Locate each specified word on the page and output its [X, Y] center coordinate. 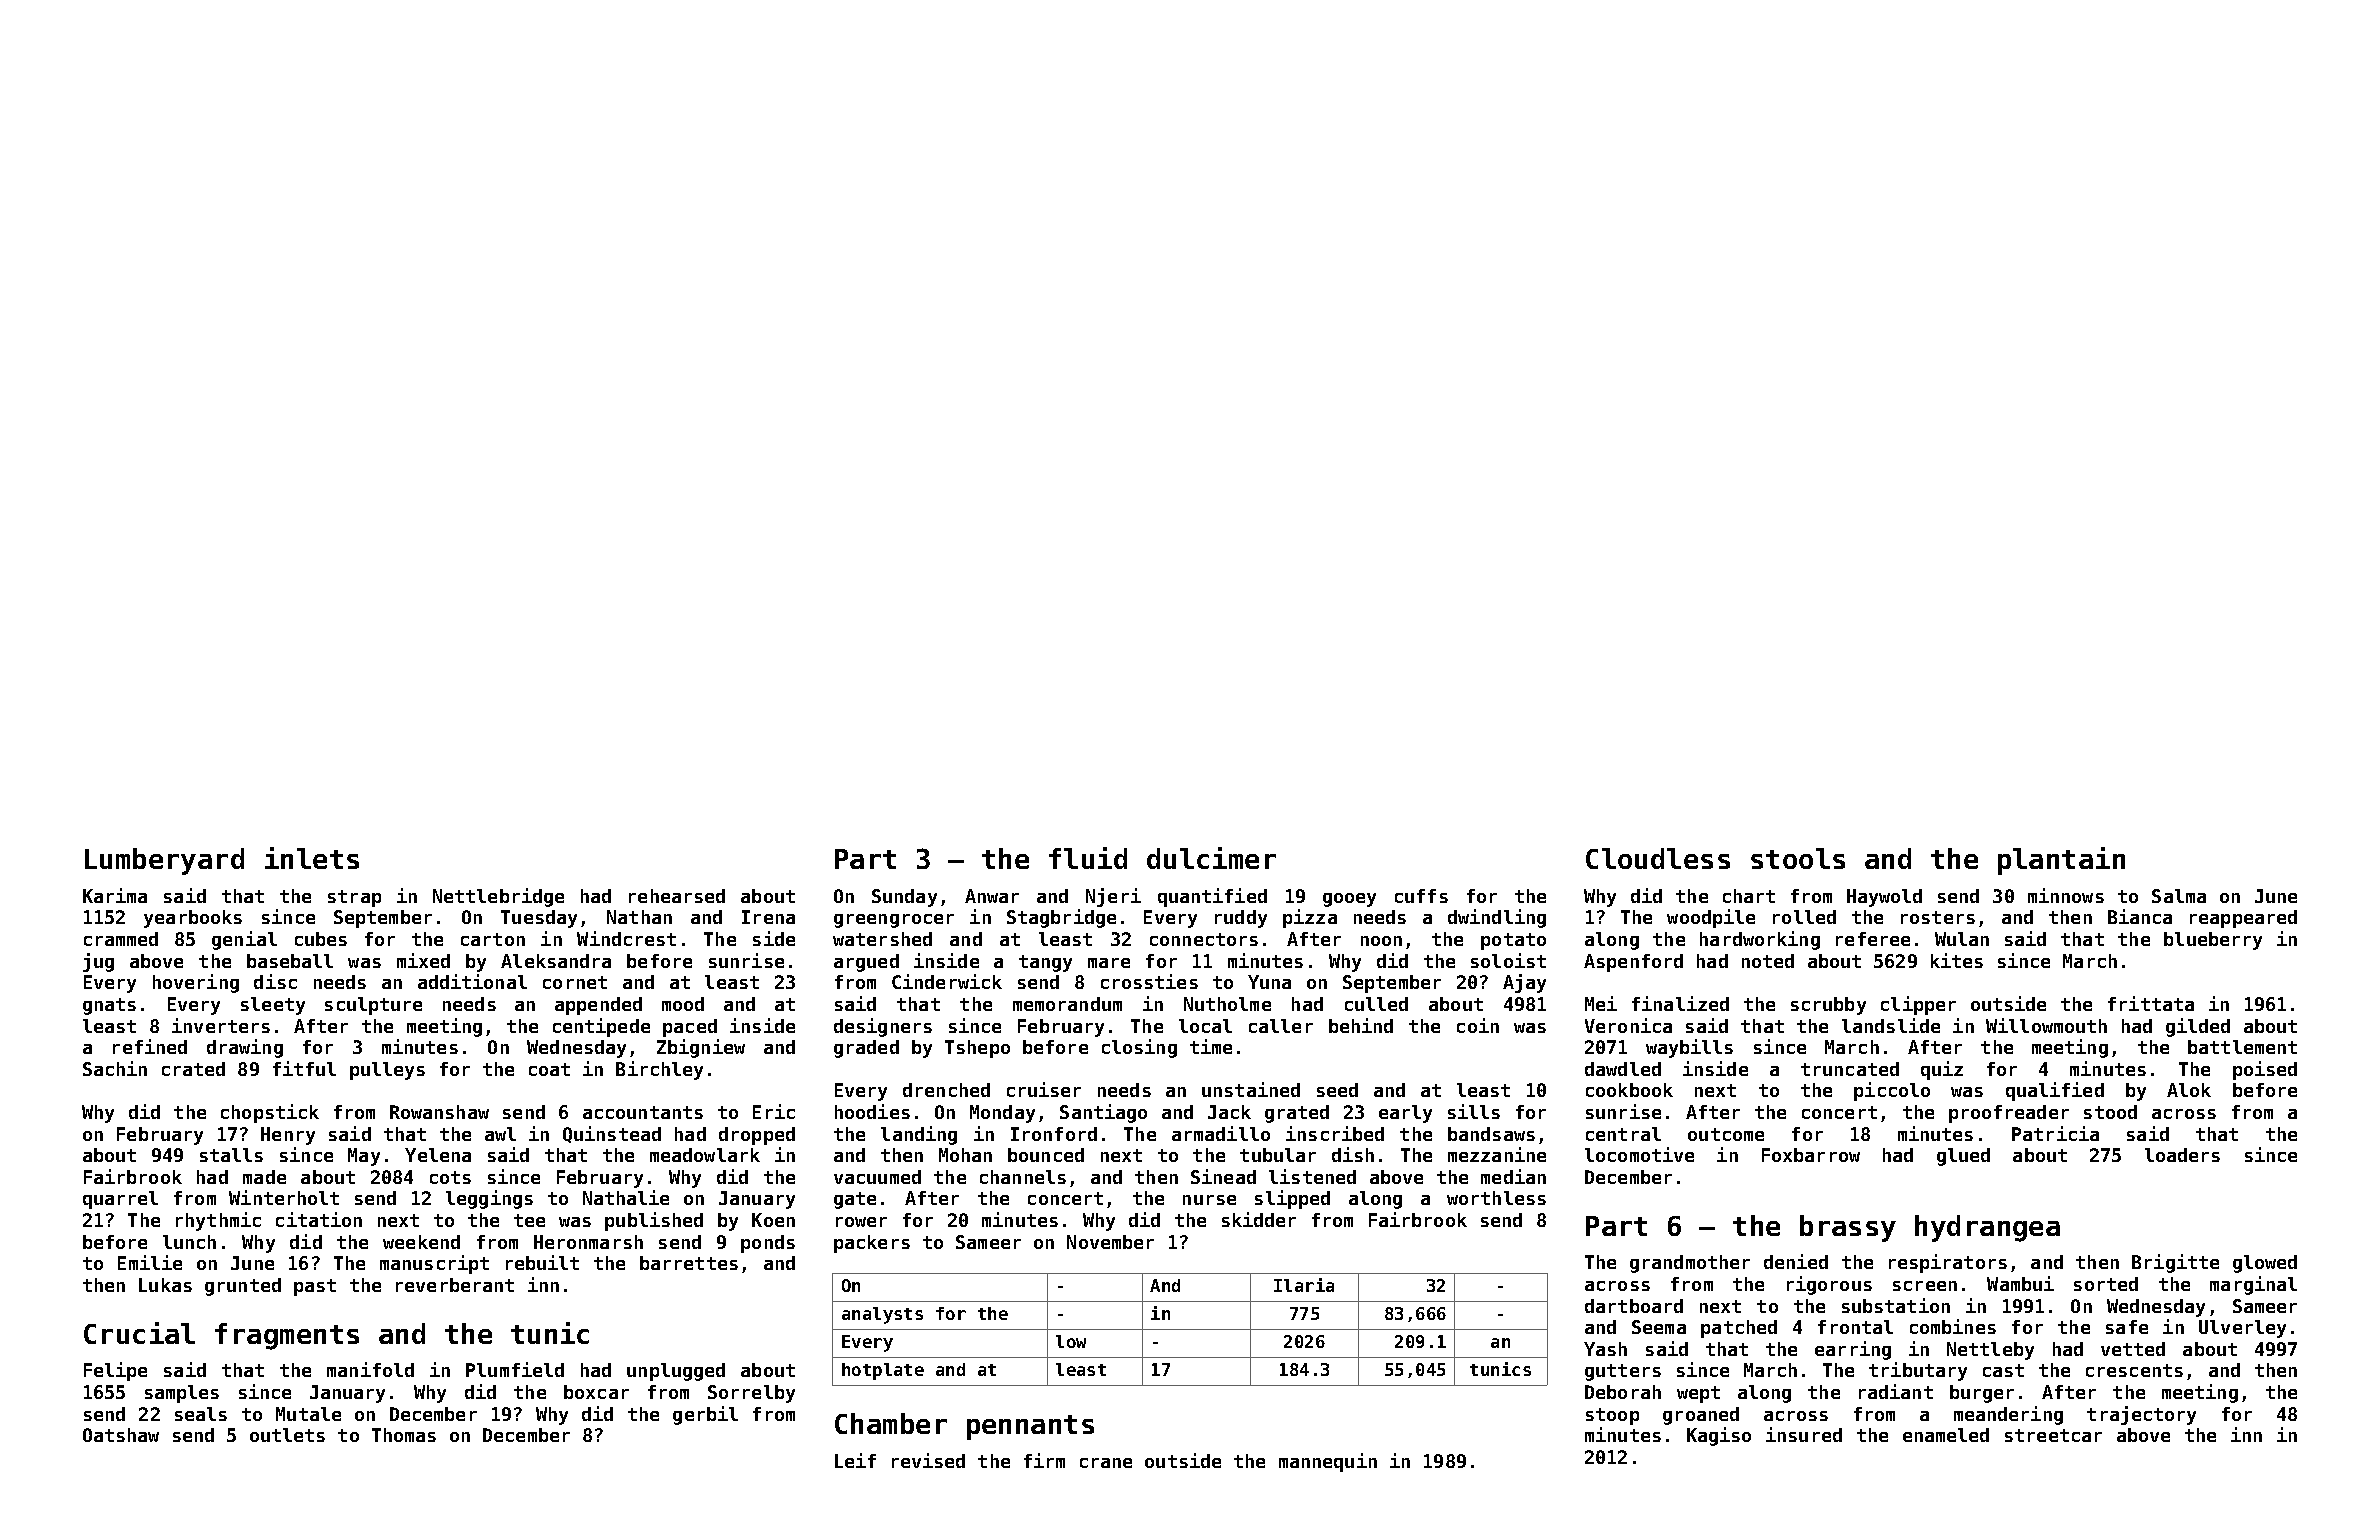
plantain [2061, 861]
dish [1353, 1154]
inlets [312, 858]
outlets [287, 1435]
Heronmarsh [588, 1242]
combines [1953, 1326]
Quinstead [612, 1134]
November [1110, 1242]
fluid [1088, 858]
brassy [1848, 1228]
